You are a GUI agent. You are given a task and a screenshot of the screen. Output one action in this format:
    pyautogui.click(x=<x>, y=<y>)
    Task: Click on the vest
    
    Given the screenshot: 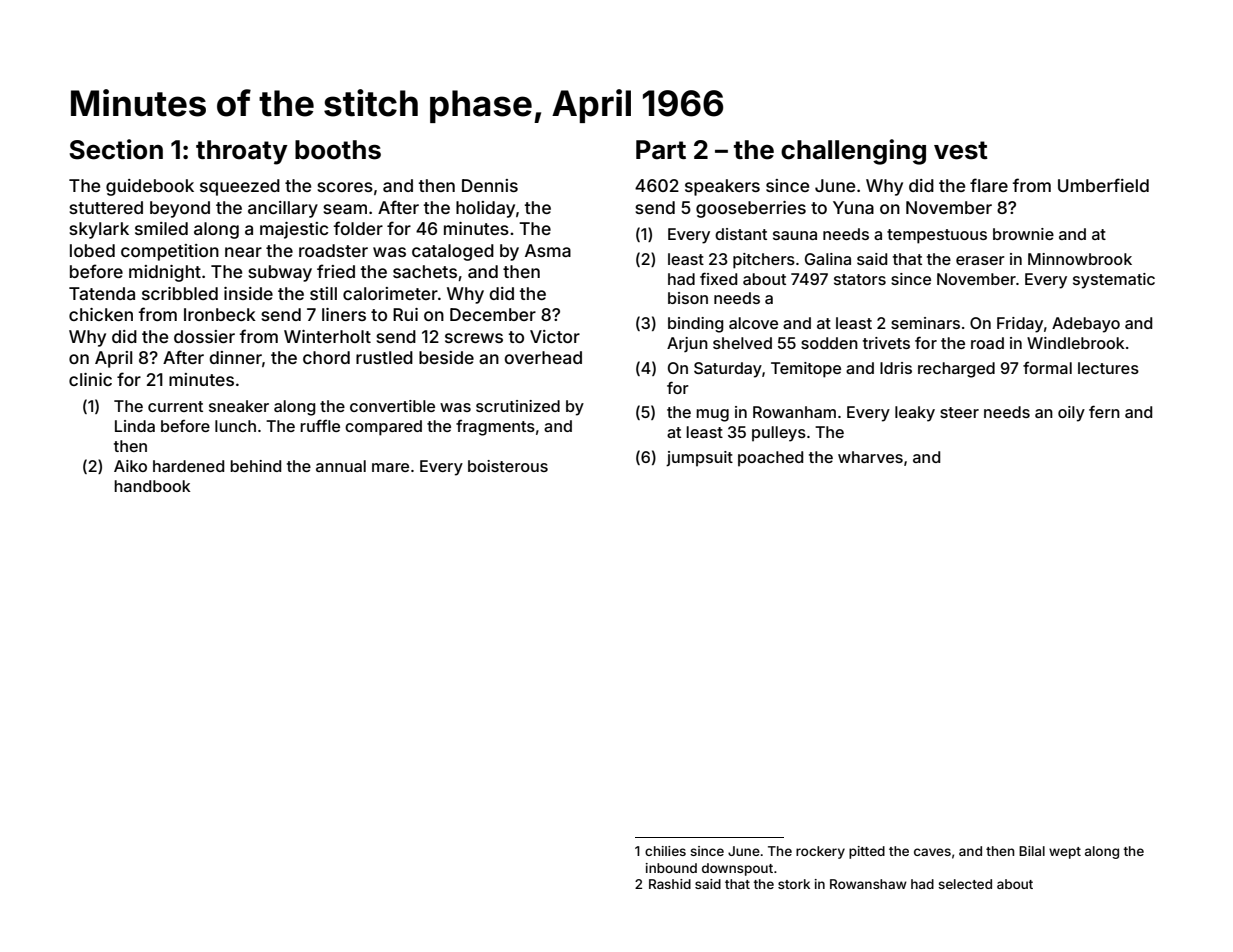 What is the action you would take?
    pyautogui.click(x=961, y=150)
